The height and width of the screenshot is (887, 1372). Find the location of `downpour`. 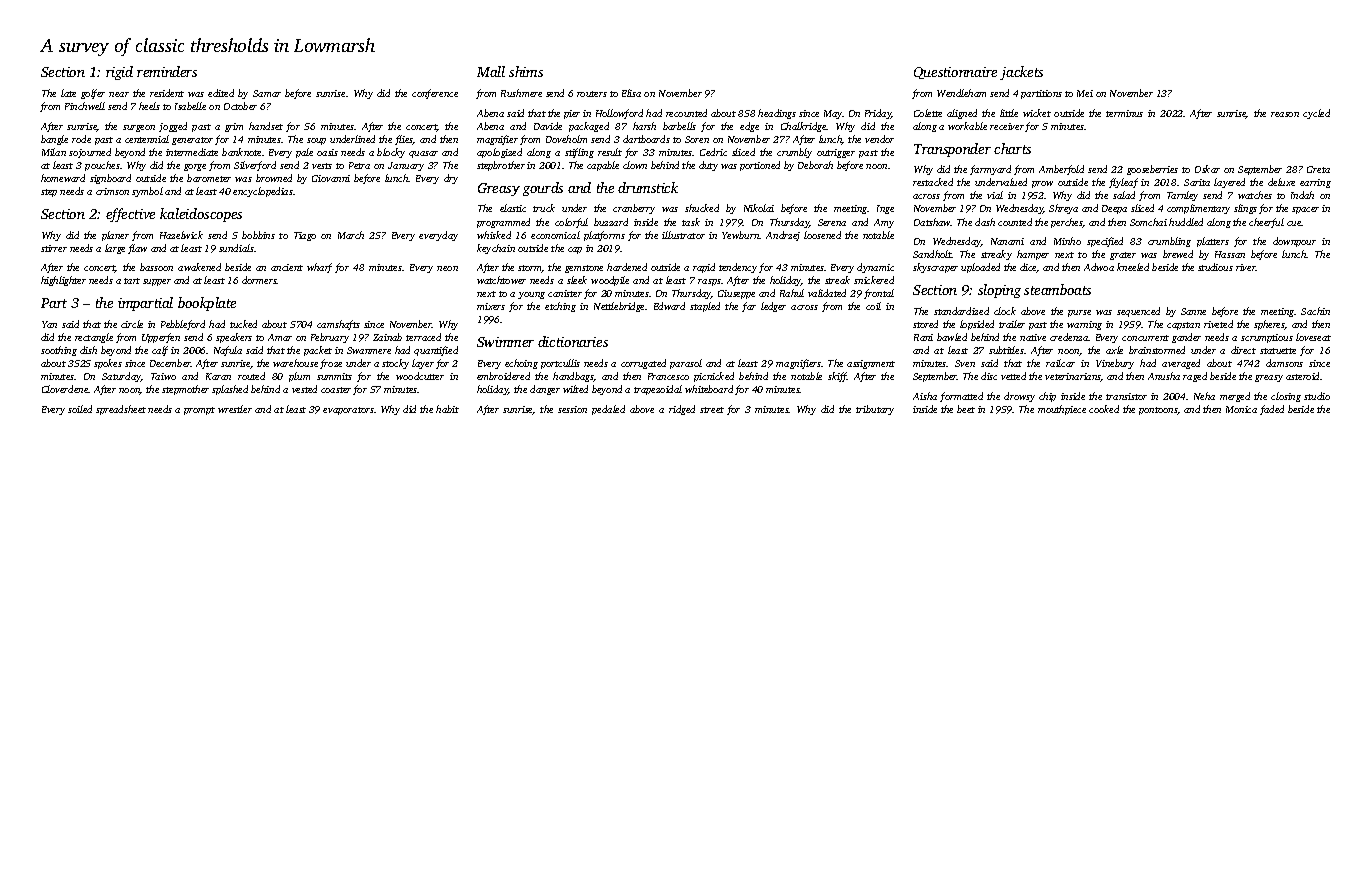

downpour is located at coordinates (1294, 242).
